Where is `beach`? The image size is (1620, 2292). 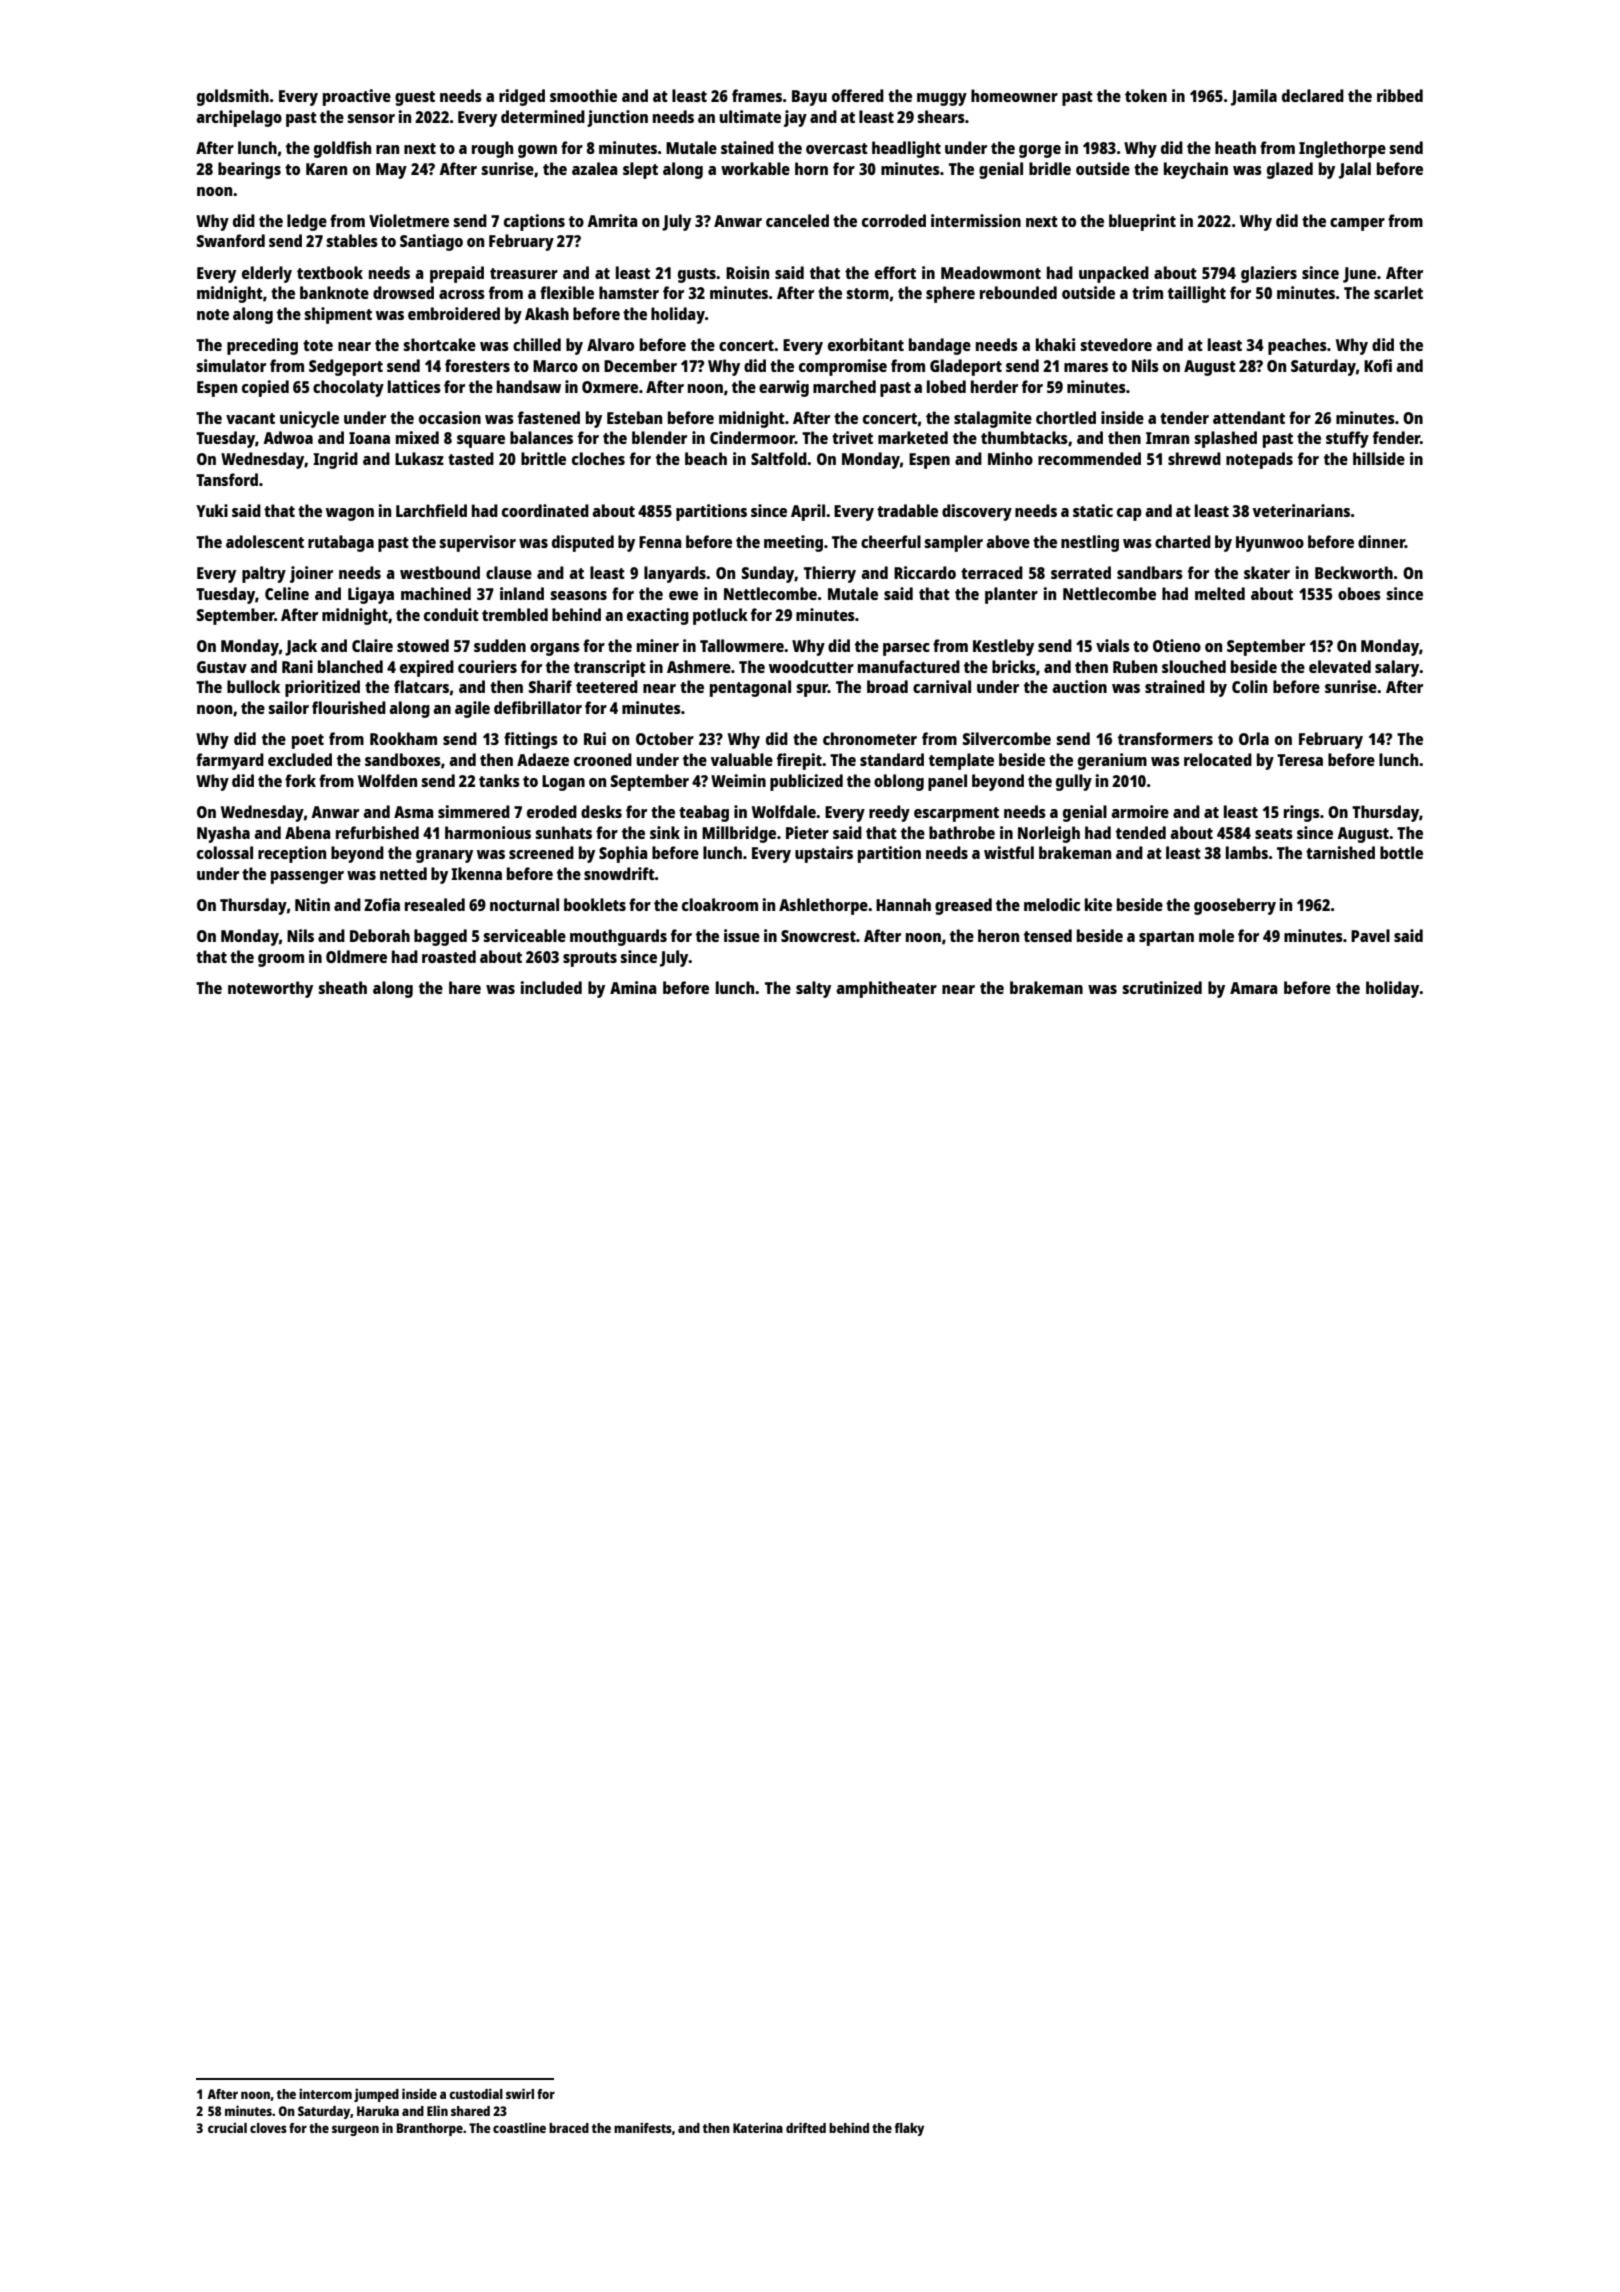 beach is located at coordinates (706, 458).
